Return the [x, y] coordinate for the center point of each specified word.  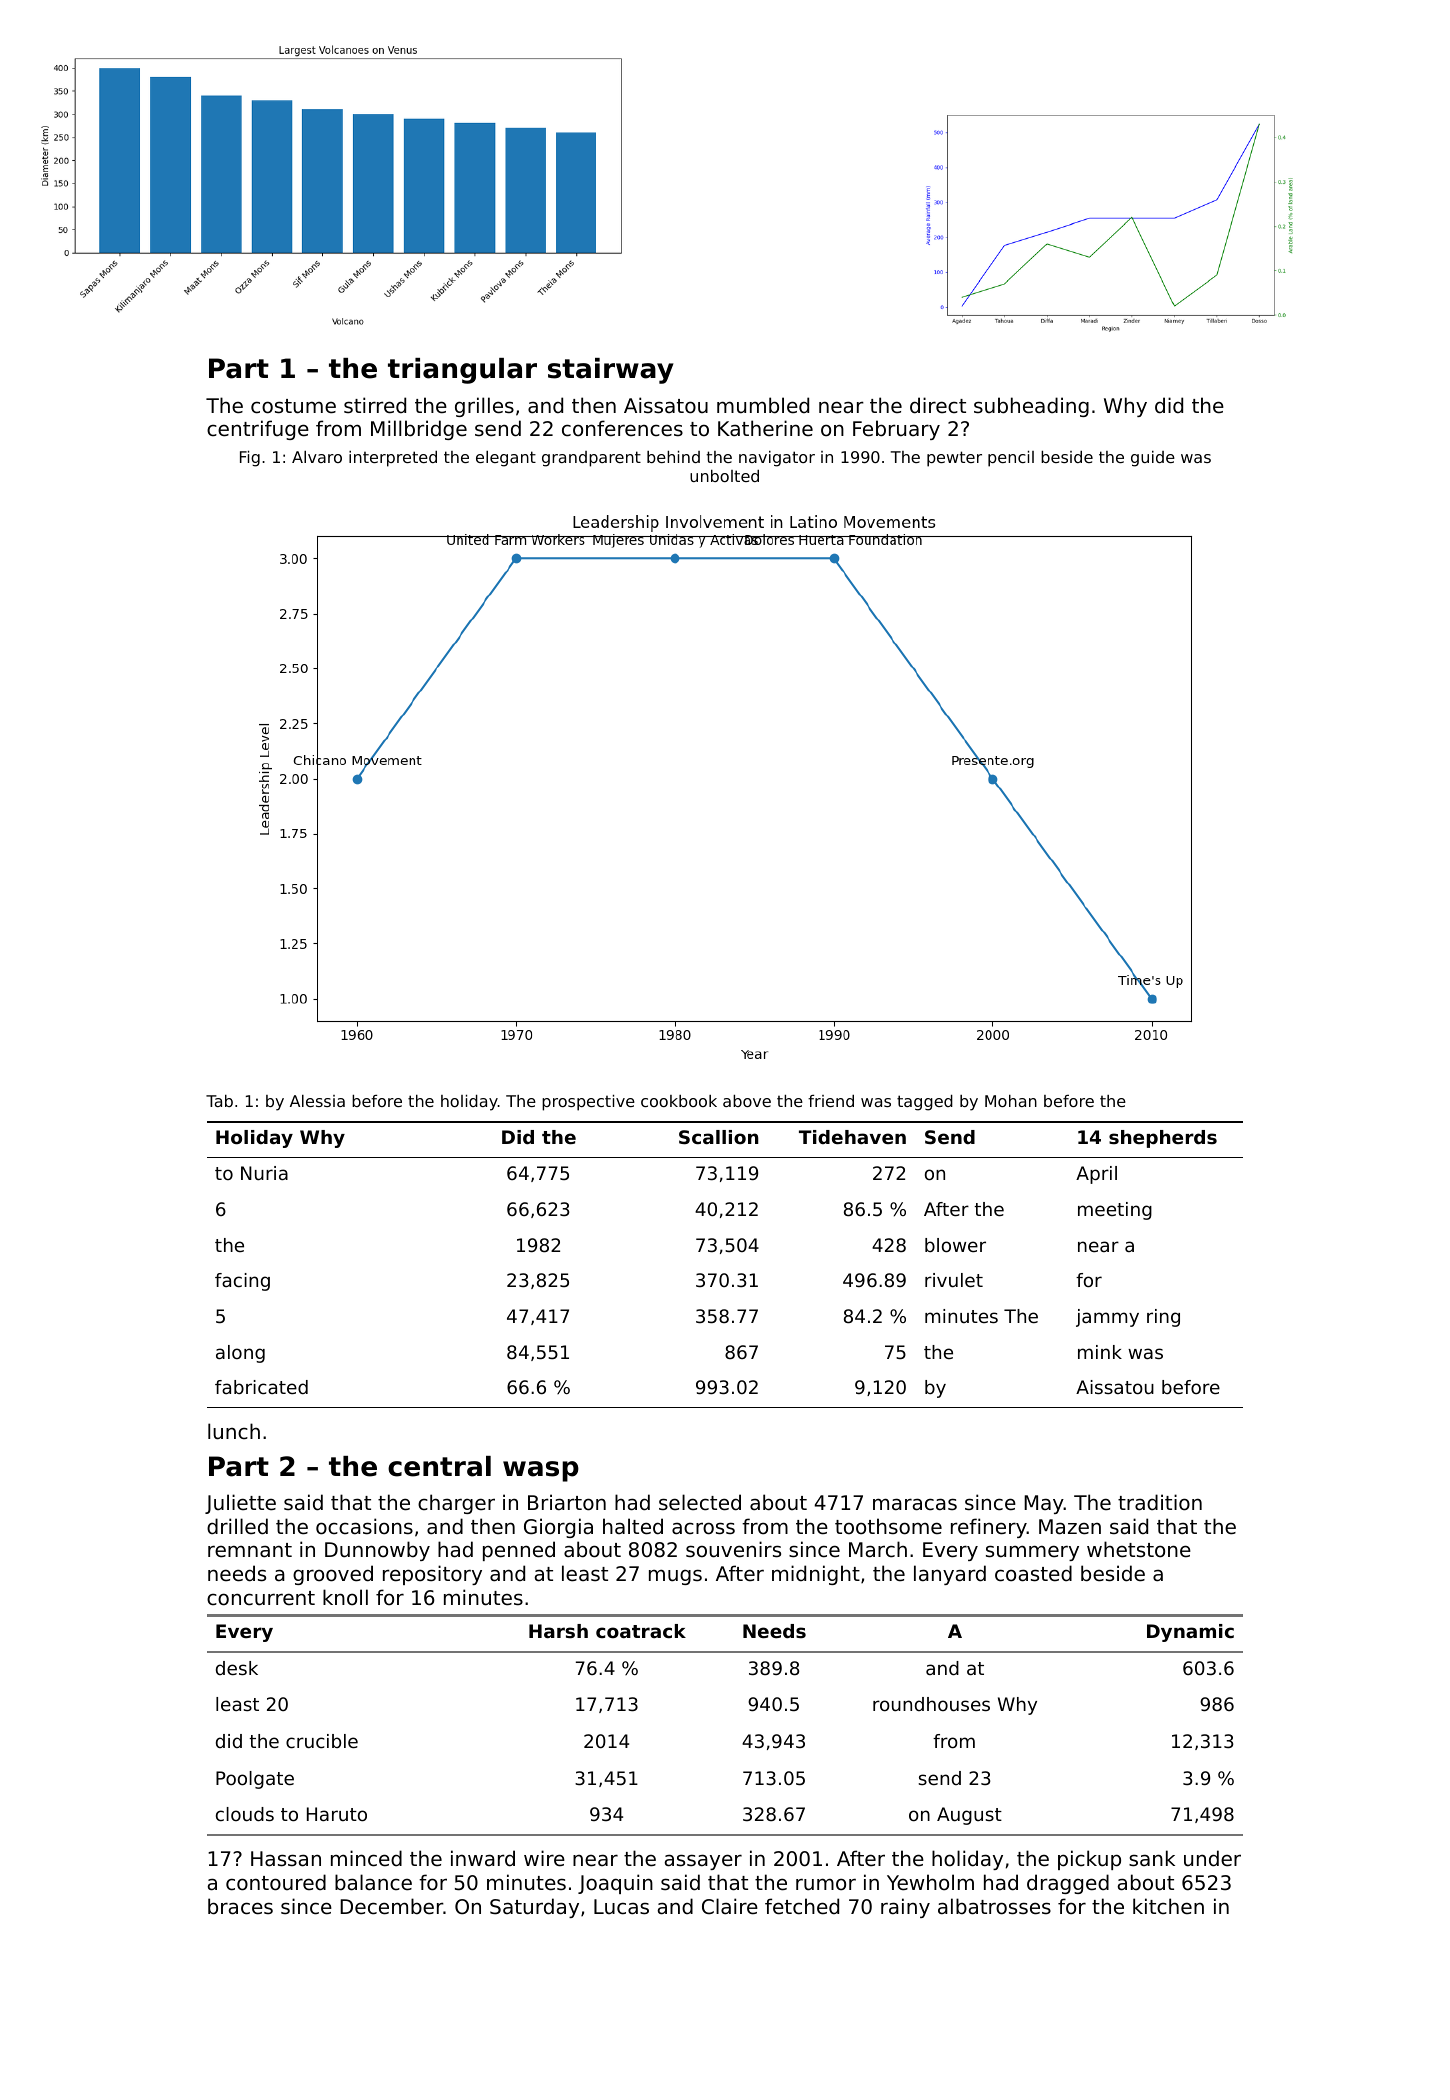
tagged [925, 1103]
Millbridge [419, 430]
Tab [219, 1101]
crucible [322, 1741]
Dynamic [1190, 1633]
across [703, 1528]
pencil [1011, 459]
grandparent [591, 459]
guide [1153, 459]
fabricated [261, 1387]
